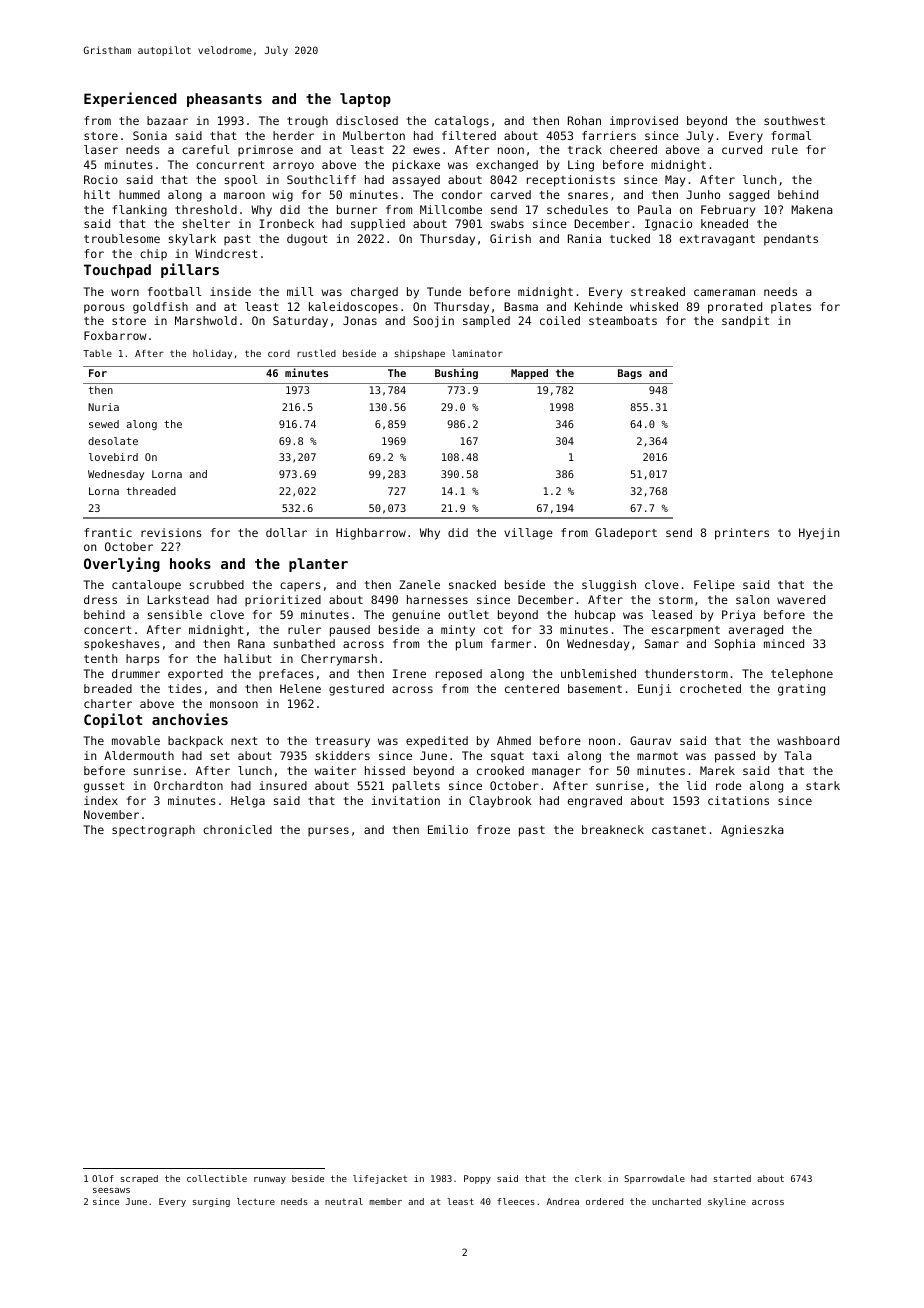 Image resolution: width=924 pixels, height=1308 pixels. Describe the element at coordinates (794, 120) in the image. I see `southwest` at that location.
